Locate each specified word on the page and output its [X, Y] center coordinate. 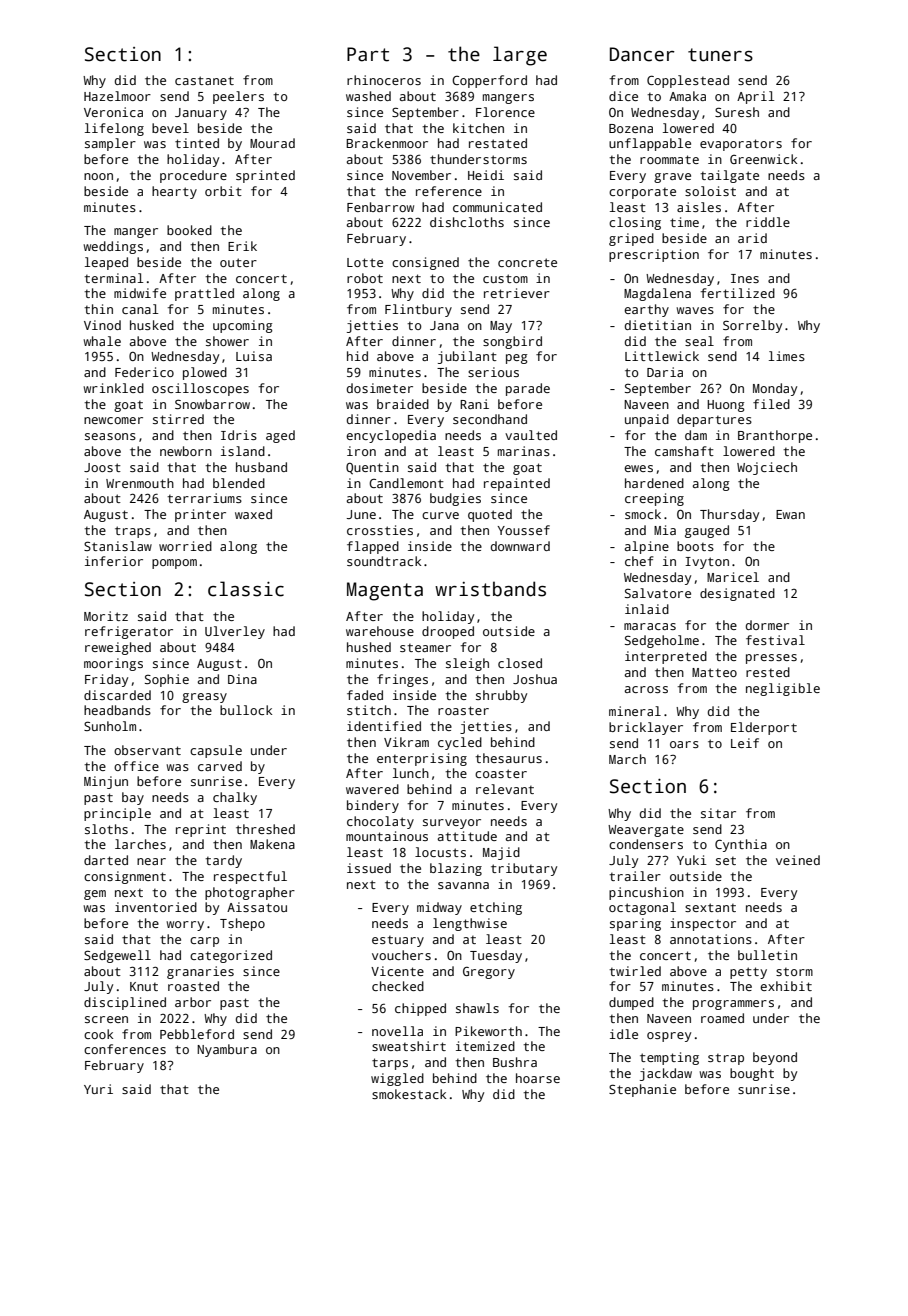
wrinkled [113, 388]
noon [98, 176]
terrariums [204, 498]
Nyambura [227, 1050]
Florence [505, 112]
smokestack [409, 1094]
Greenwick [763, 159]
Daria [665, 372]
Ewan [790, 514]
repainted [517, 484]
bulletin [767, 955]
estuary [398, 941]
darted [106, 860]
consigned [425, 263]
